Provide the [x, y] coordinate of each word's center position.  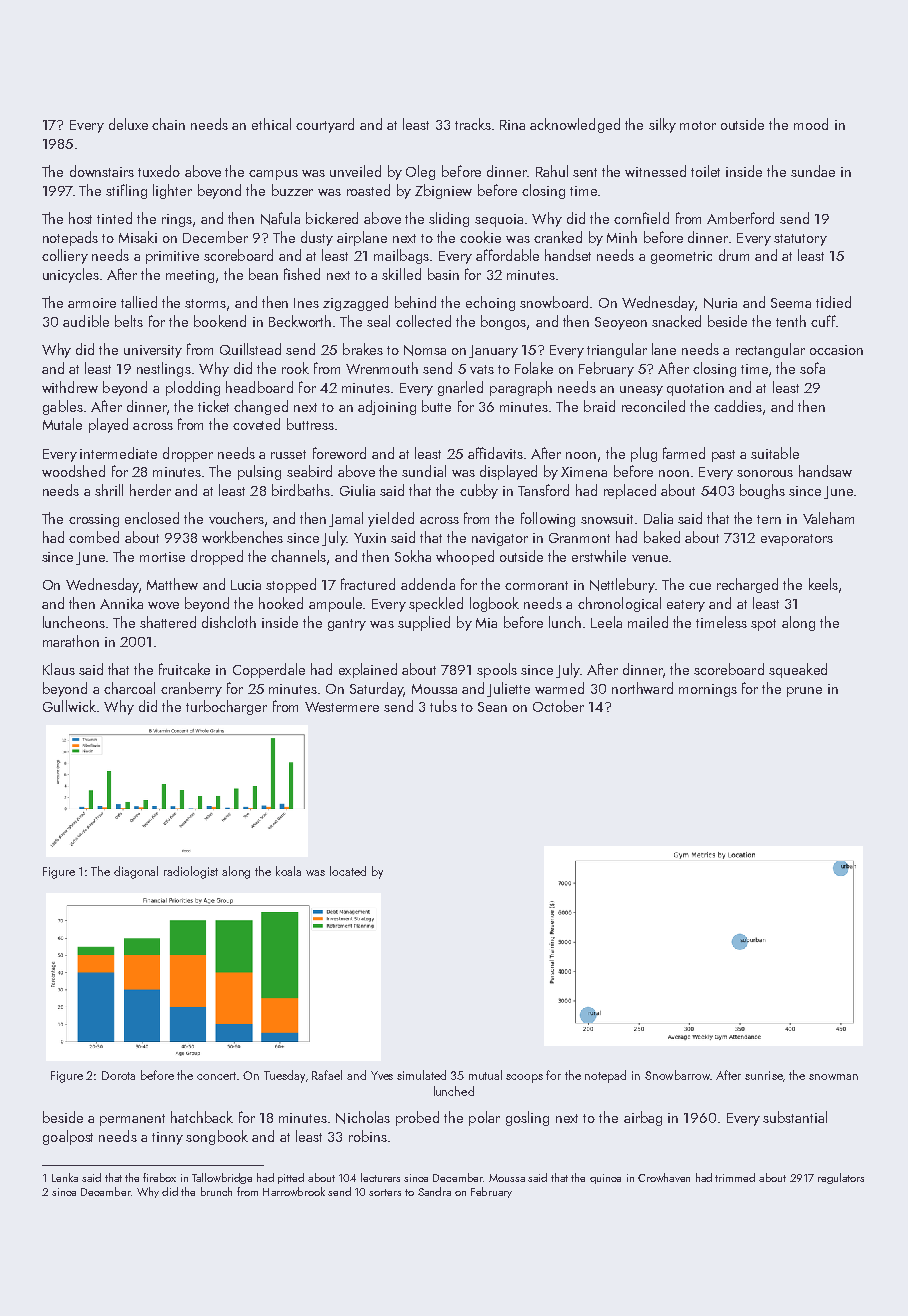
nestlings [164, 369]
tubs [443, 706]
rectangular [770, 350]
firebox [159, 1177]
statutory [800, 240]
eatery [686, 606]
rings [177, 220]
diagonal [136, 872]
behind [415, 302]
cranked [558, 237]
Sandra [434, 1191]
